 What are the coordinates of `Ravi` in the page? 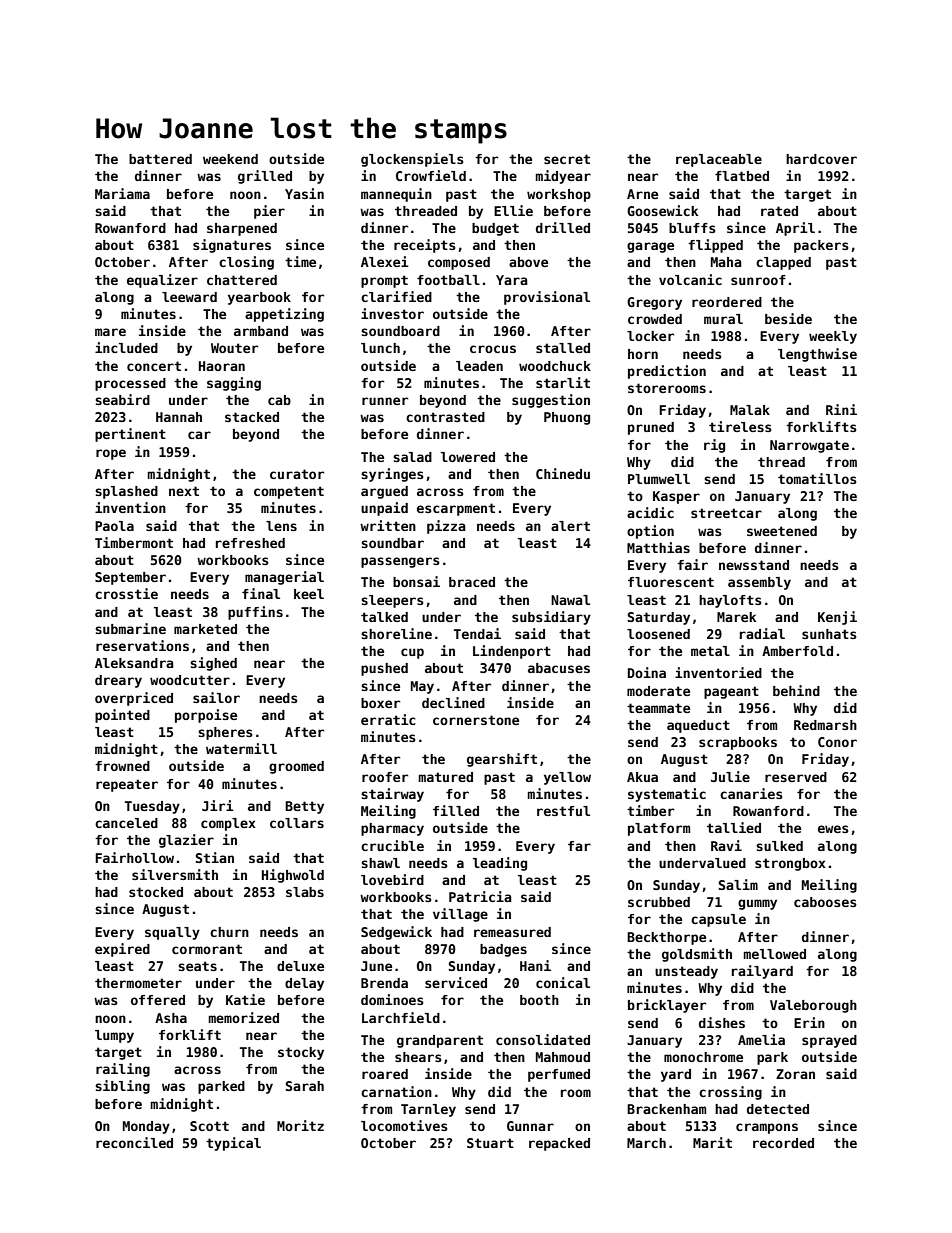 It's located at (726, 845).
